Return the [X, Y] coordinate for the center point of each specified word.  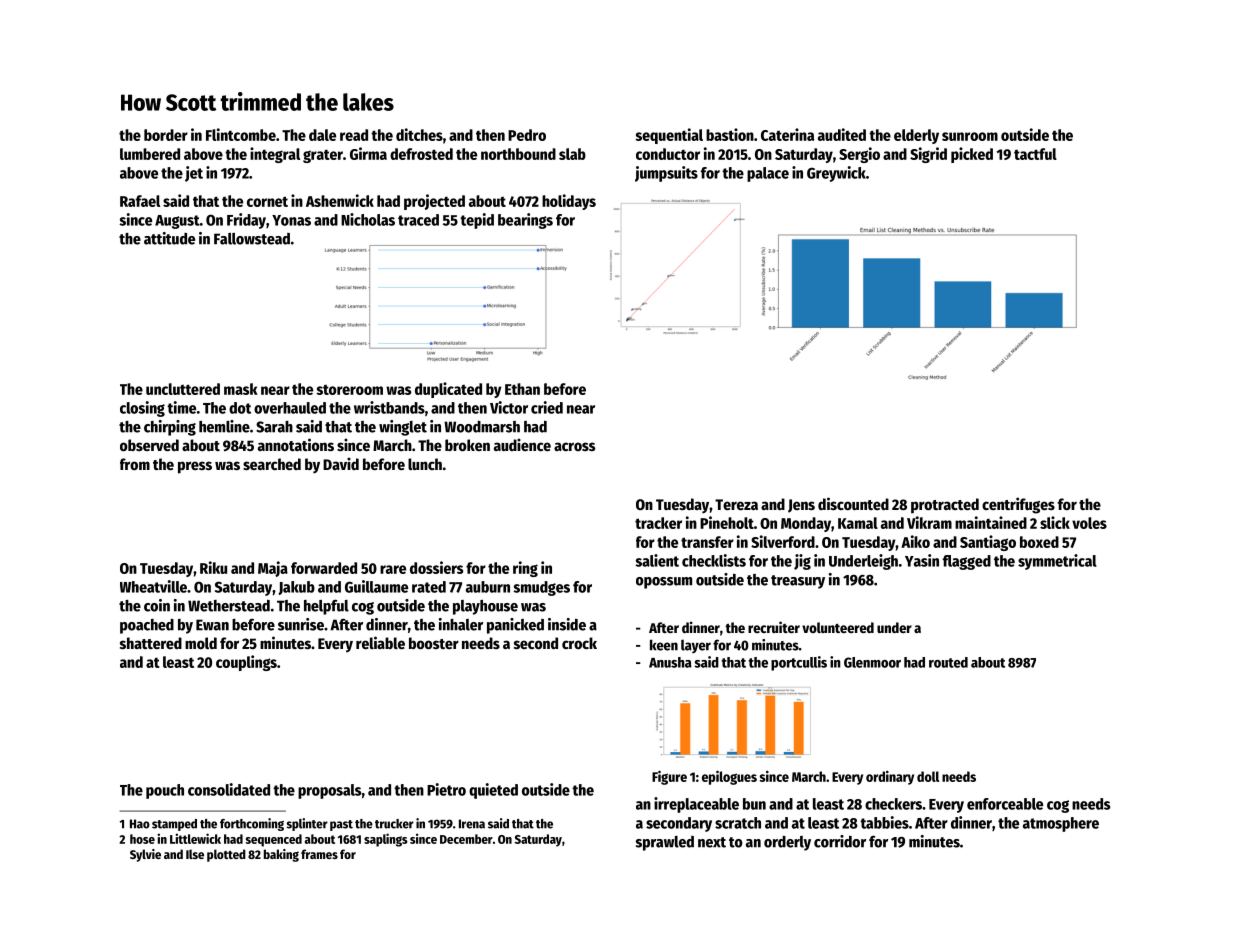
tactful [1035, 154]
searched [272, 464]
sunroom [970, 136]
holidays [569, 202]
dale [322, 135]
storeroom [349, 390]
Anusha [670, 662]
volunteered [838, 627]
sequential [669, 136]
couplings [246, 663]
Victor [509, 407]
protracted [945, 506]
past [341, 825]
